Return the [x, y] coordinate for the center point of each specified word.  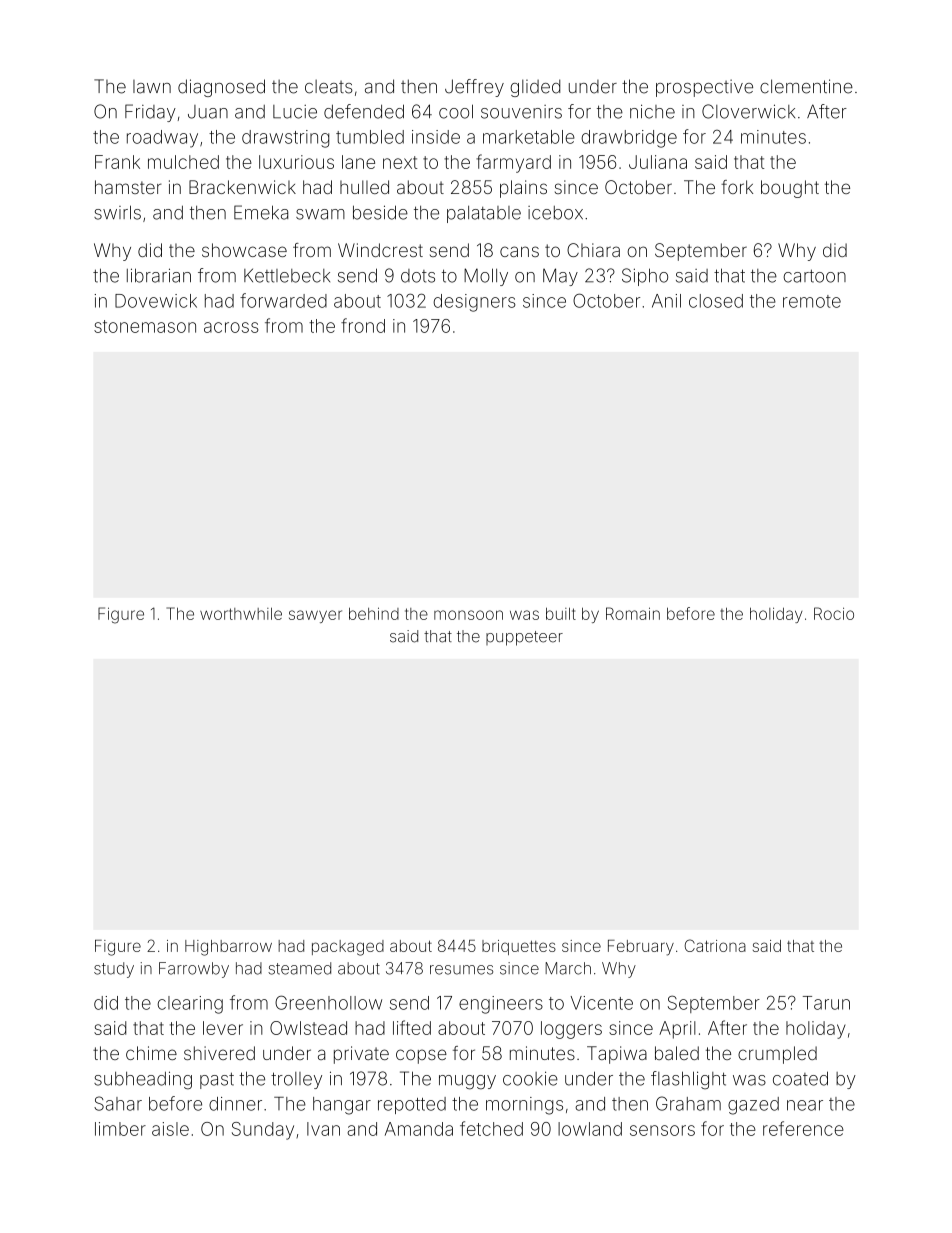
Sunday [263, 1131]
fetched [491, 1128]
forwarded [283, 300]
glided [535, 88]
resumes [461, 970]
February [641, 948]
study [114, 970]
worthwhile [241, 613]
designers [474, 303]
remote [812, 301]
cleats [329, 87]
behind [374, 613]
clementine [806, 86]
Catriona [715, 945]
